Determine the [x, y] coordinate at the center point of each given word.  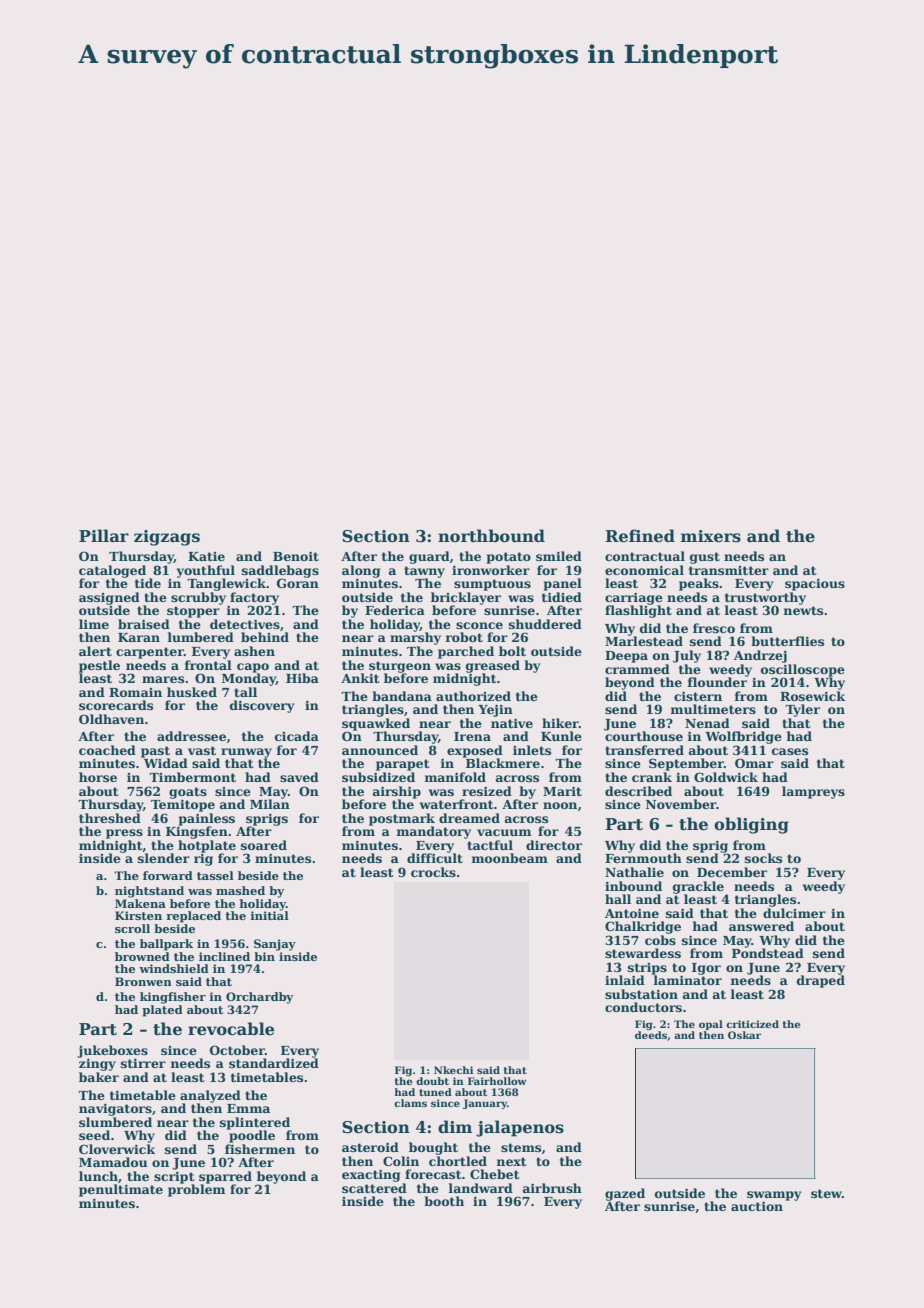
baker [99, 1077]
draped [821, 981]
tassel [215, 875]
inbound [633, 886]
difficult [435, 858]
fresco [714, 628]
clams [410, 1103]
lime [94, 624]
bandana [402, 696]
